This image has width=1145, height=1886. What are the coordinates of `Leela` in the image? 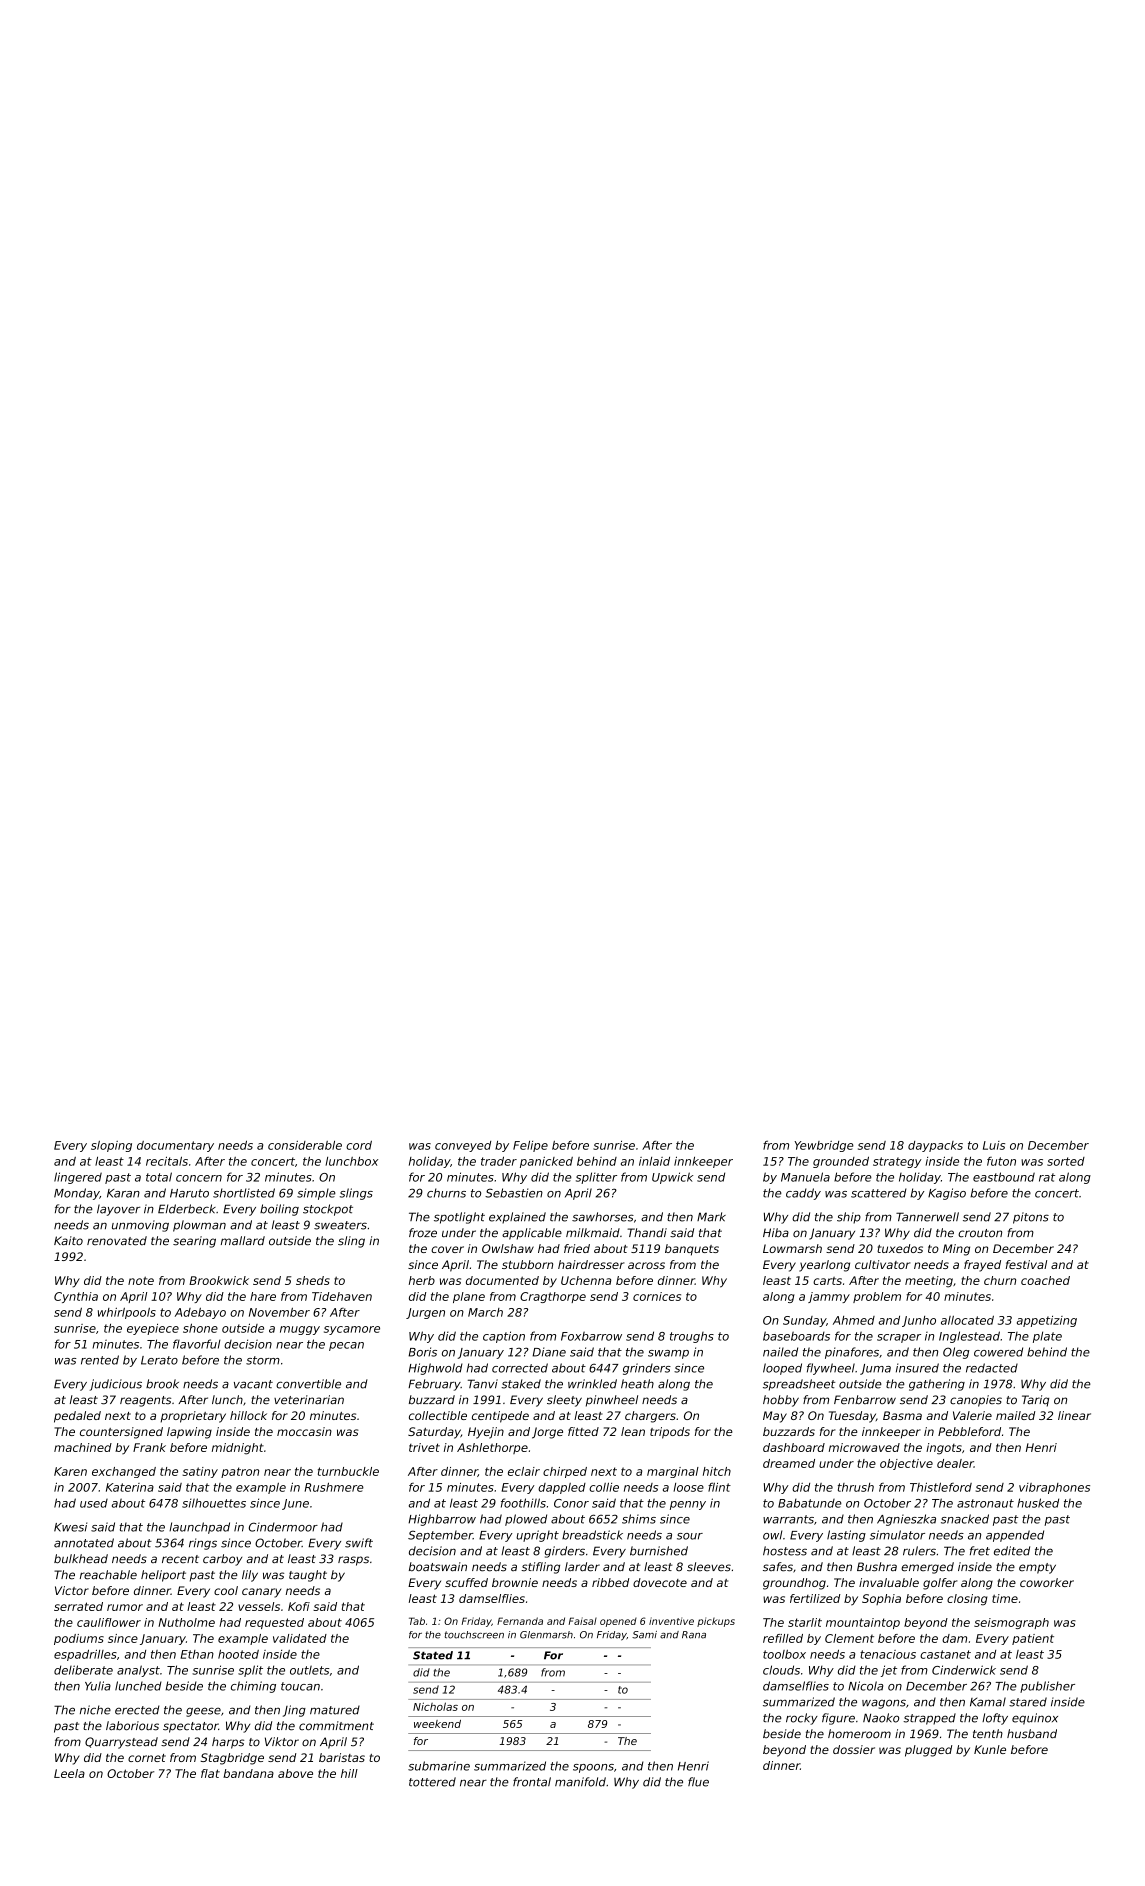 It's located at (69, 1773).
